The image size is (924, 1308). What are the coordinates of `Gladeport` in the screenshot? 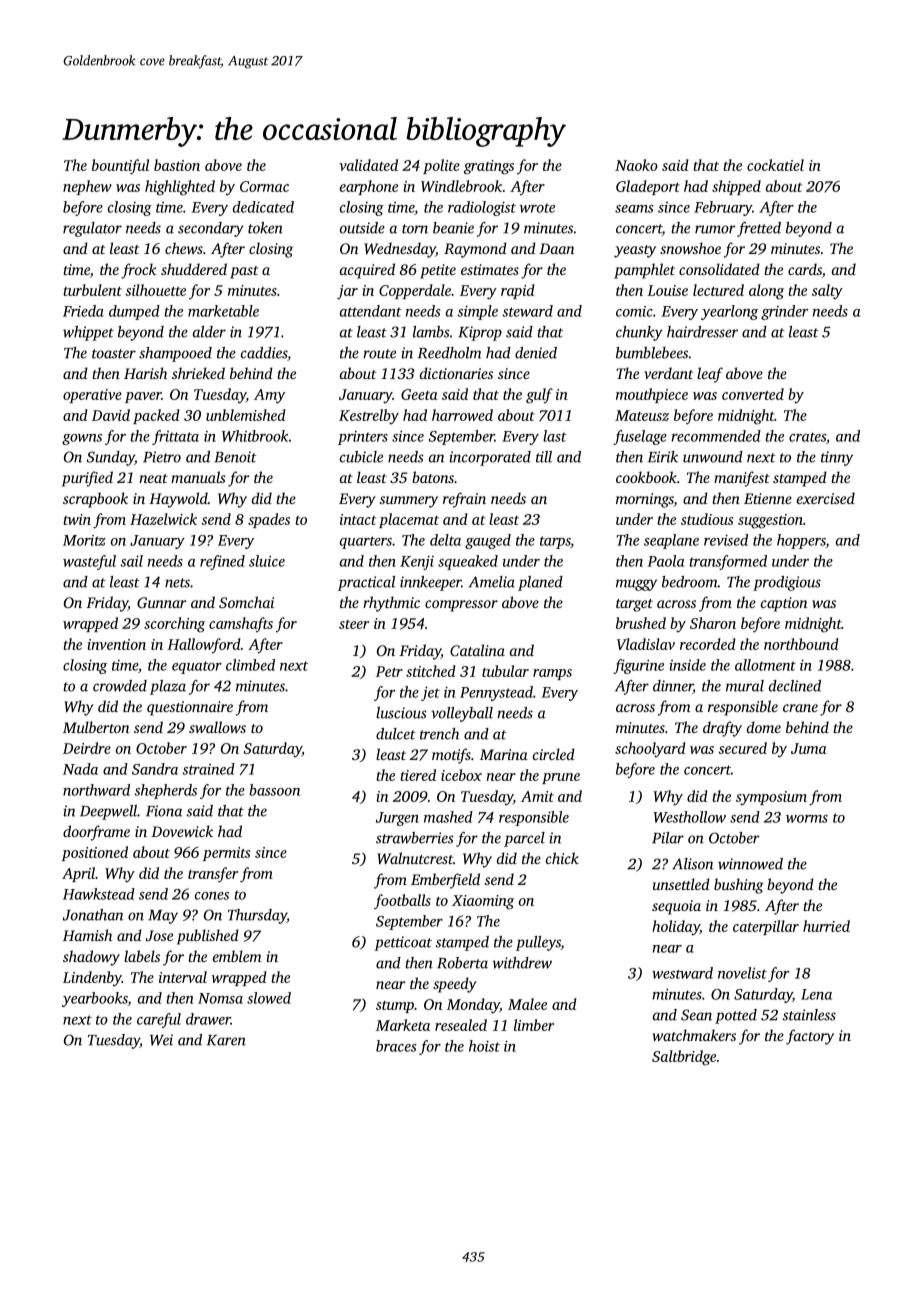 It's located at (648, 187).
